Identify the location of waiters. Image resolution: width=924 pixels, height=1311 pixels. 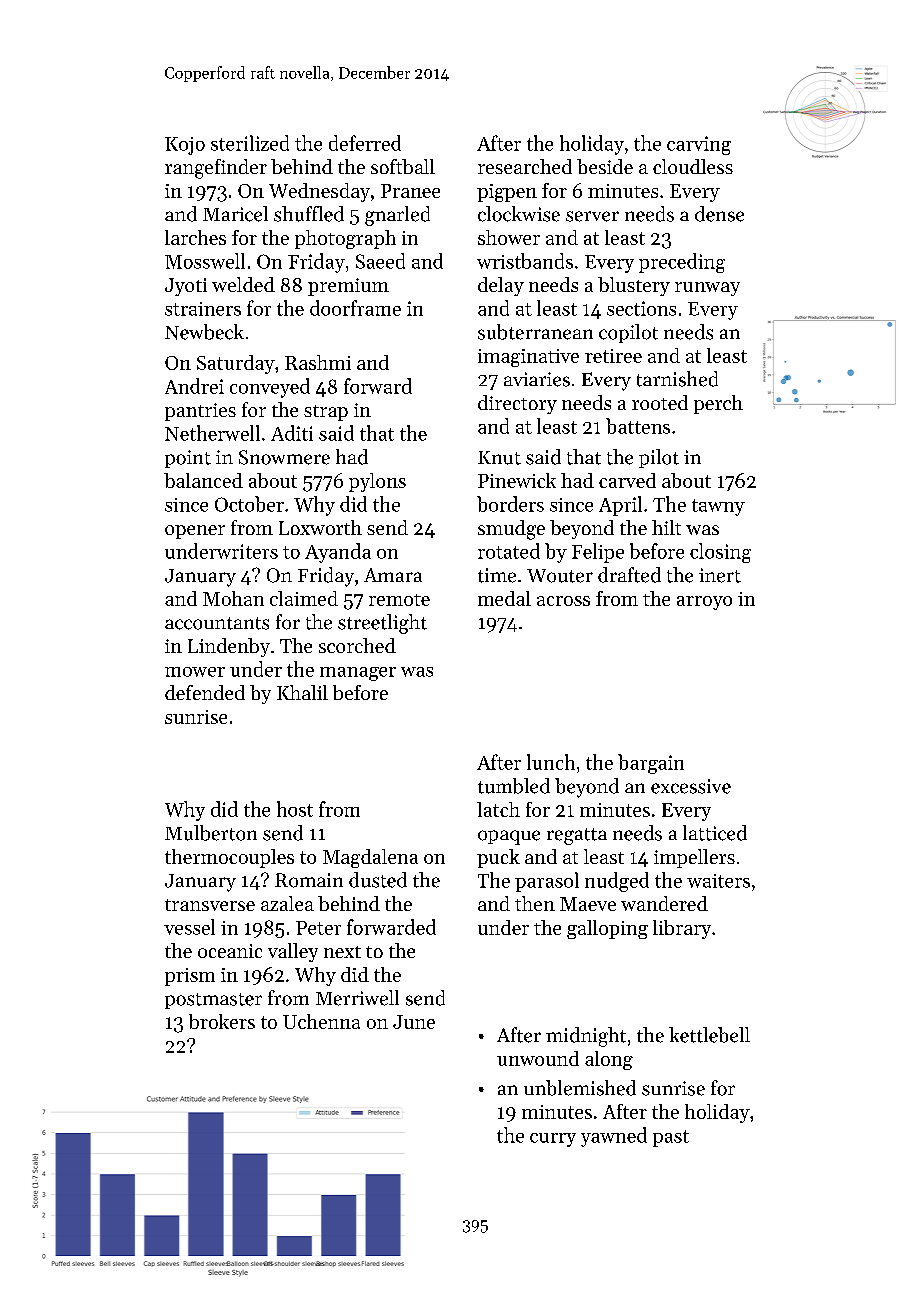
(718, 881).
